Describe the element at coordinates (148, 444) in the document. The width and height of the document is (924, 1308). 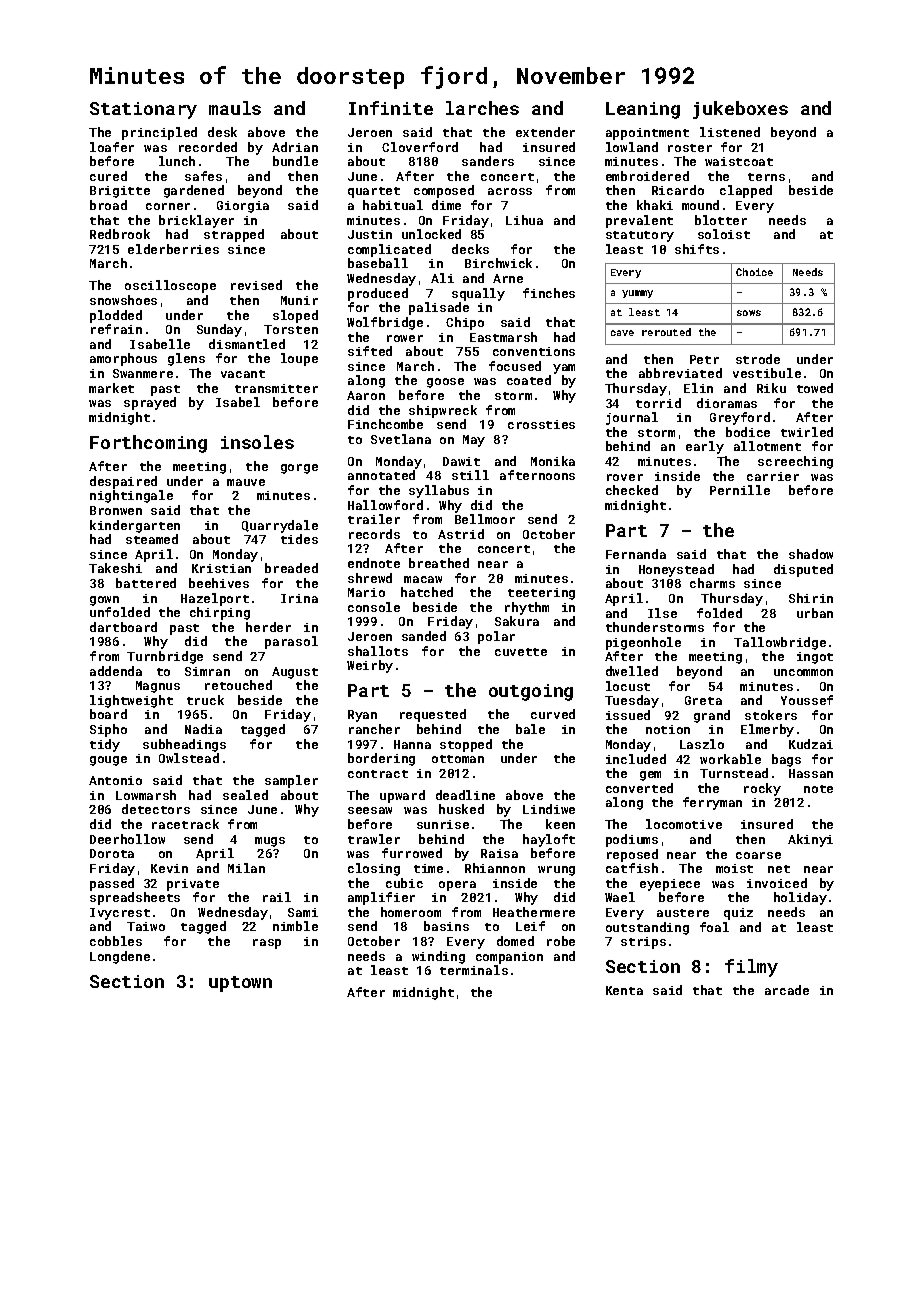
I see `Forthcoming` at that location.
